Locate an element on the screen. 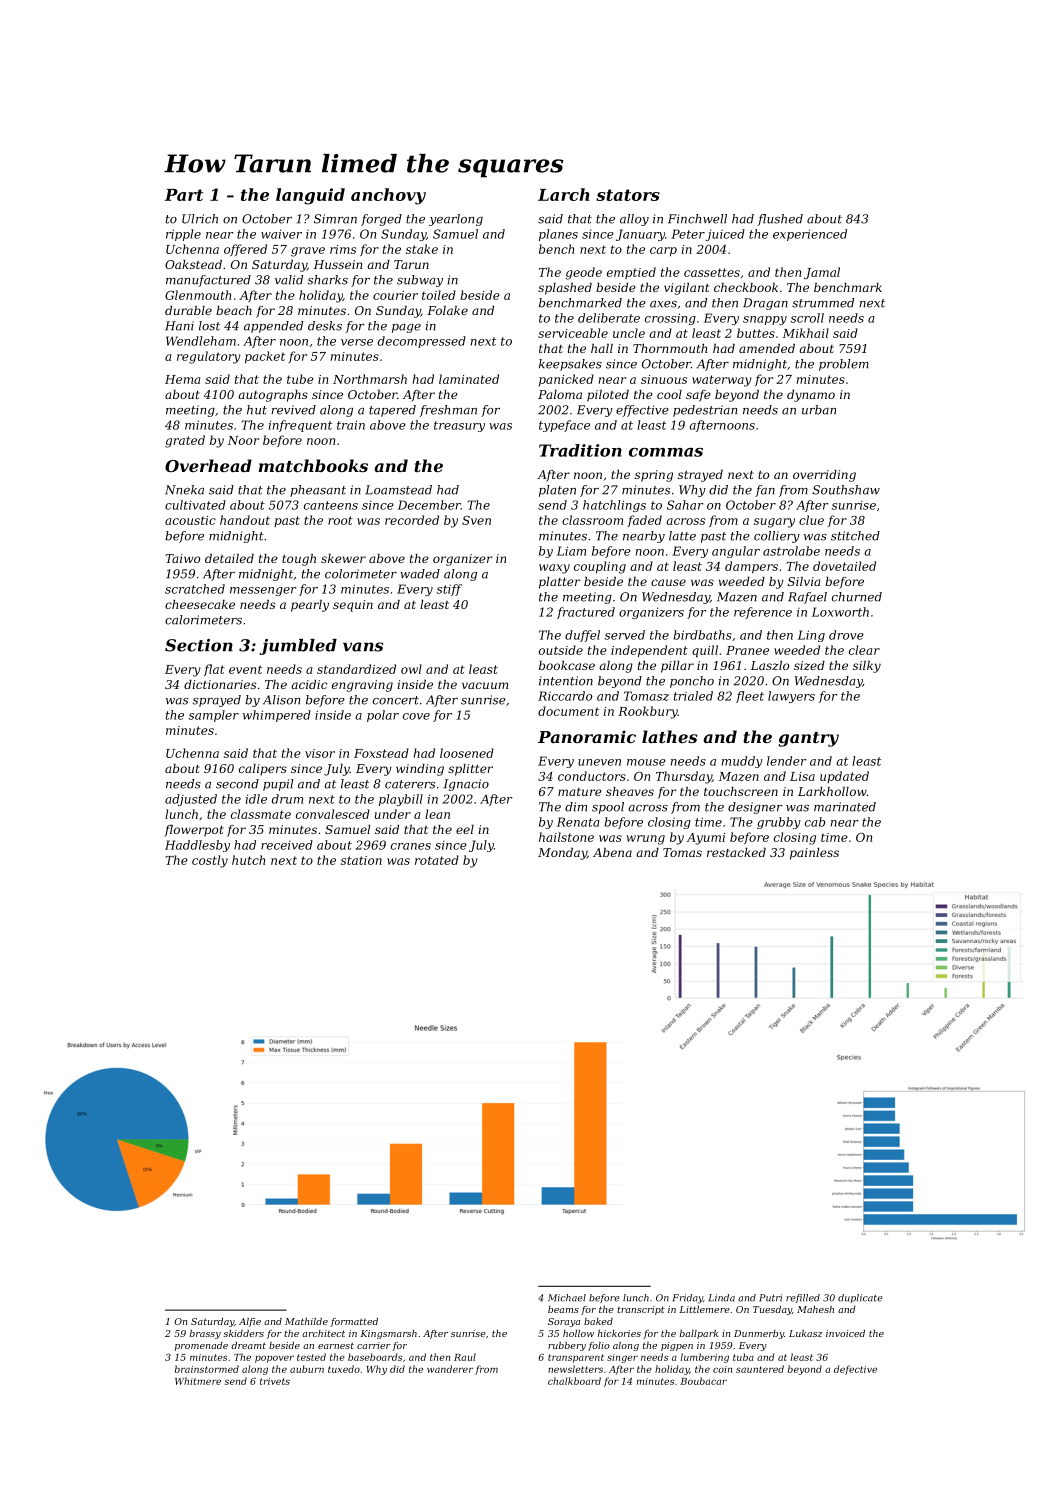  Mathilde is located at coordinates (306, 1321).
